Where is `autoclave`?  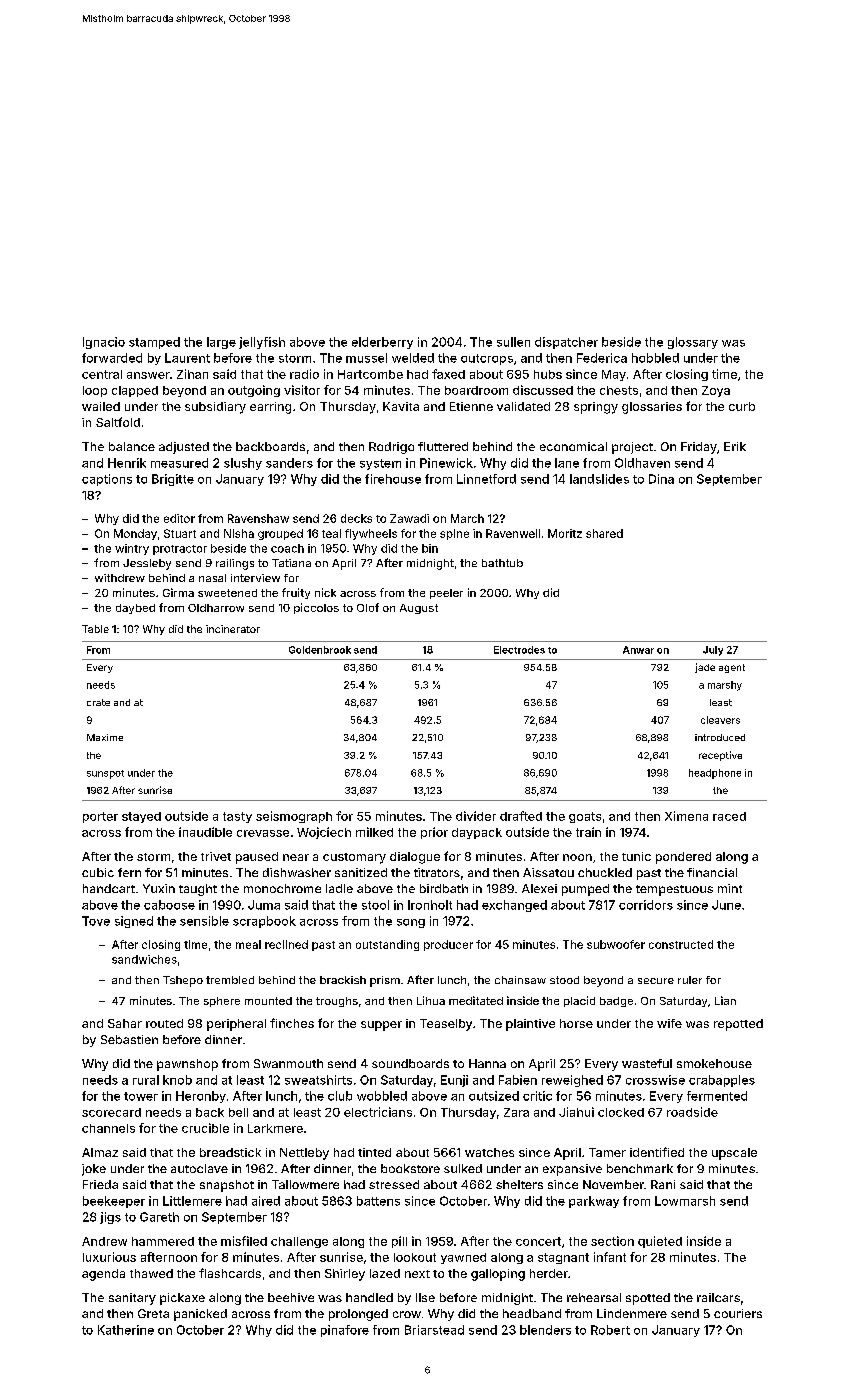 autoclave is located at coordinates (199, 1168).
